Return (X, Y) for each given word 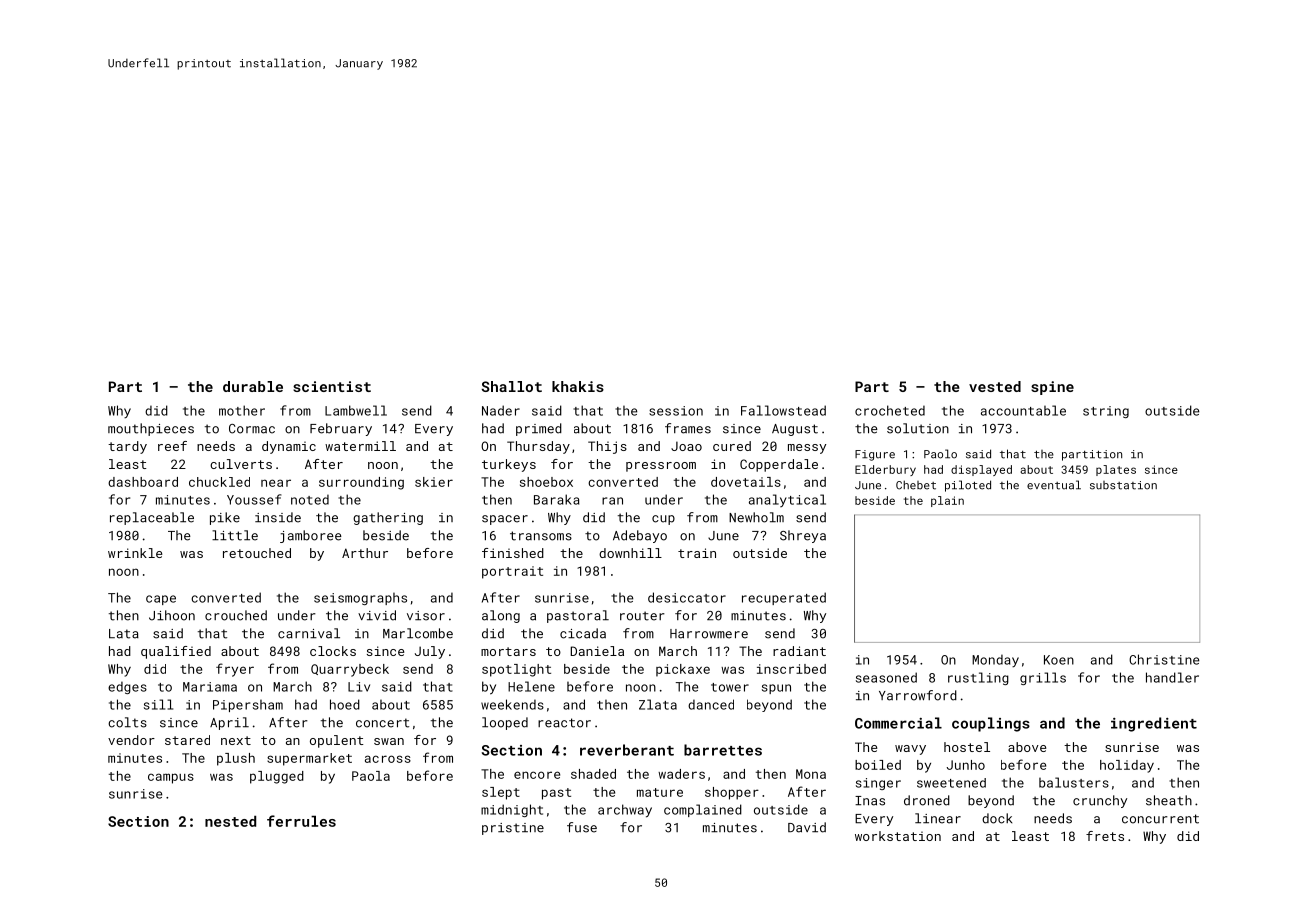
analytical (787, 500)
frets (1105, 836)
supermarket (309, 759)
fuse (582, 827)
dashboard (143, 482)
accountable (1023, 410)
